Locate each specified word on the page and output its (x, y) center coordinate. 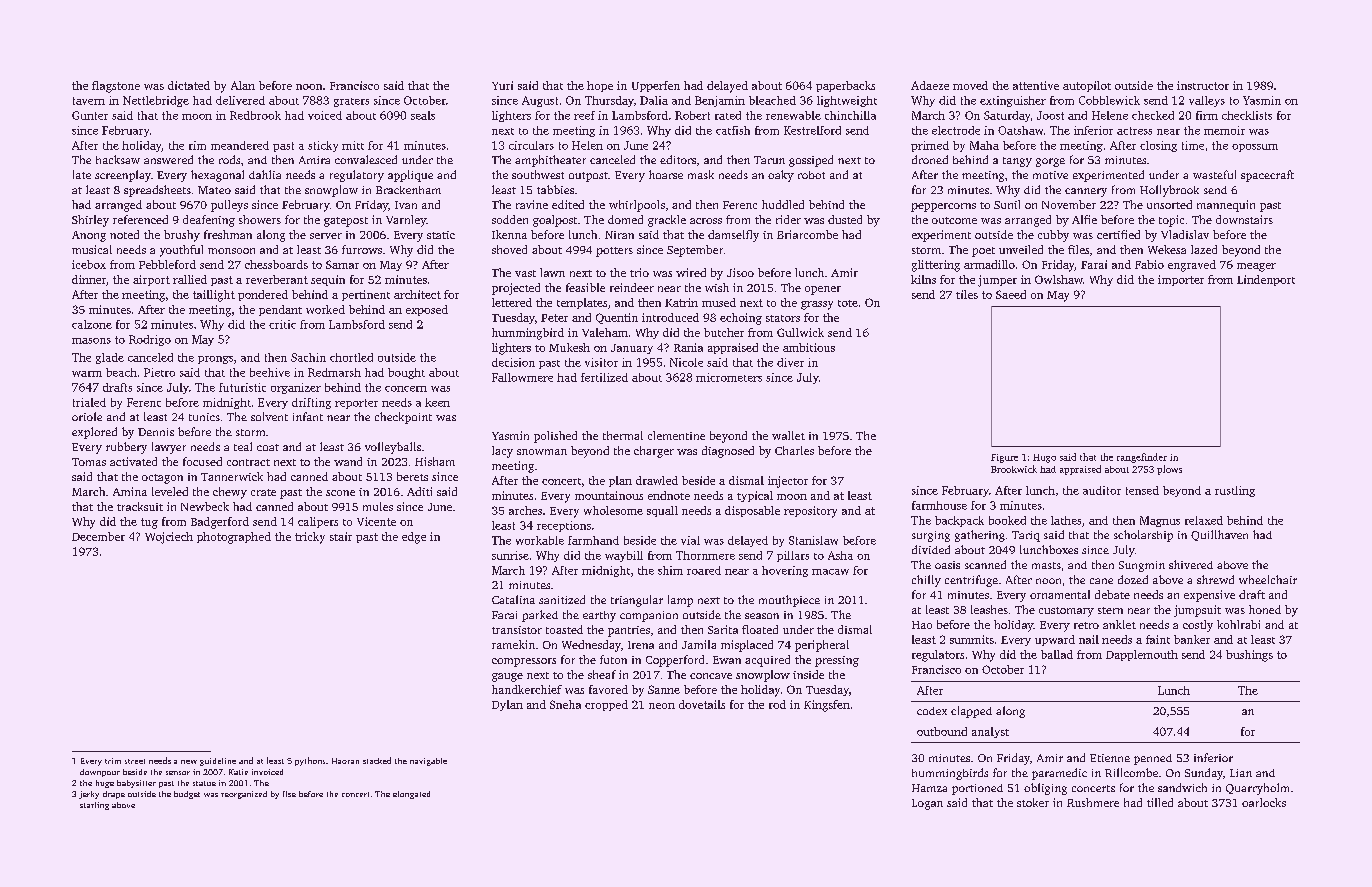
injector (788, 482)
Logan (927, 804)
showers (260, 219)
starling (94, 806)
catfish (733, 130)
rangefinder (1142, 458)
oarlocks (1264, 802)
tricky (310, 538)
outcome (954, 220)
